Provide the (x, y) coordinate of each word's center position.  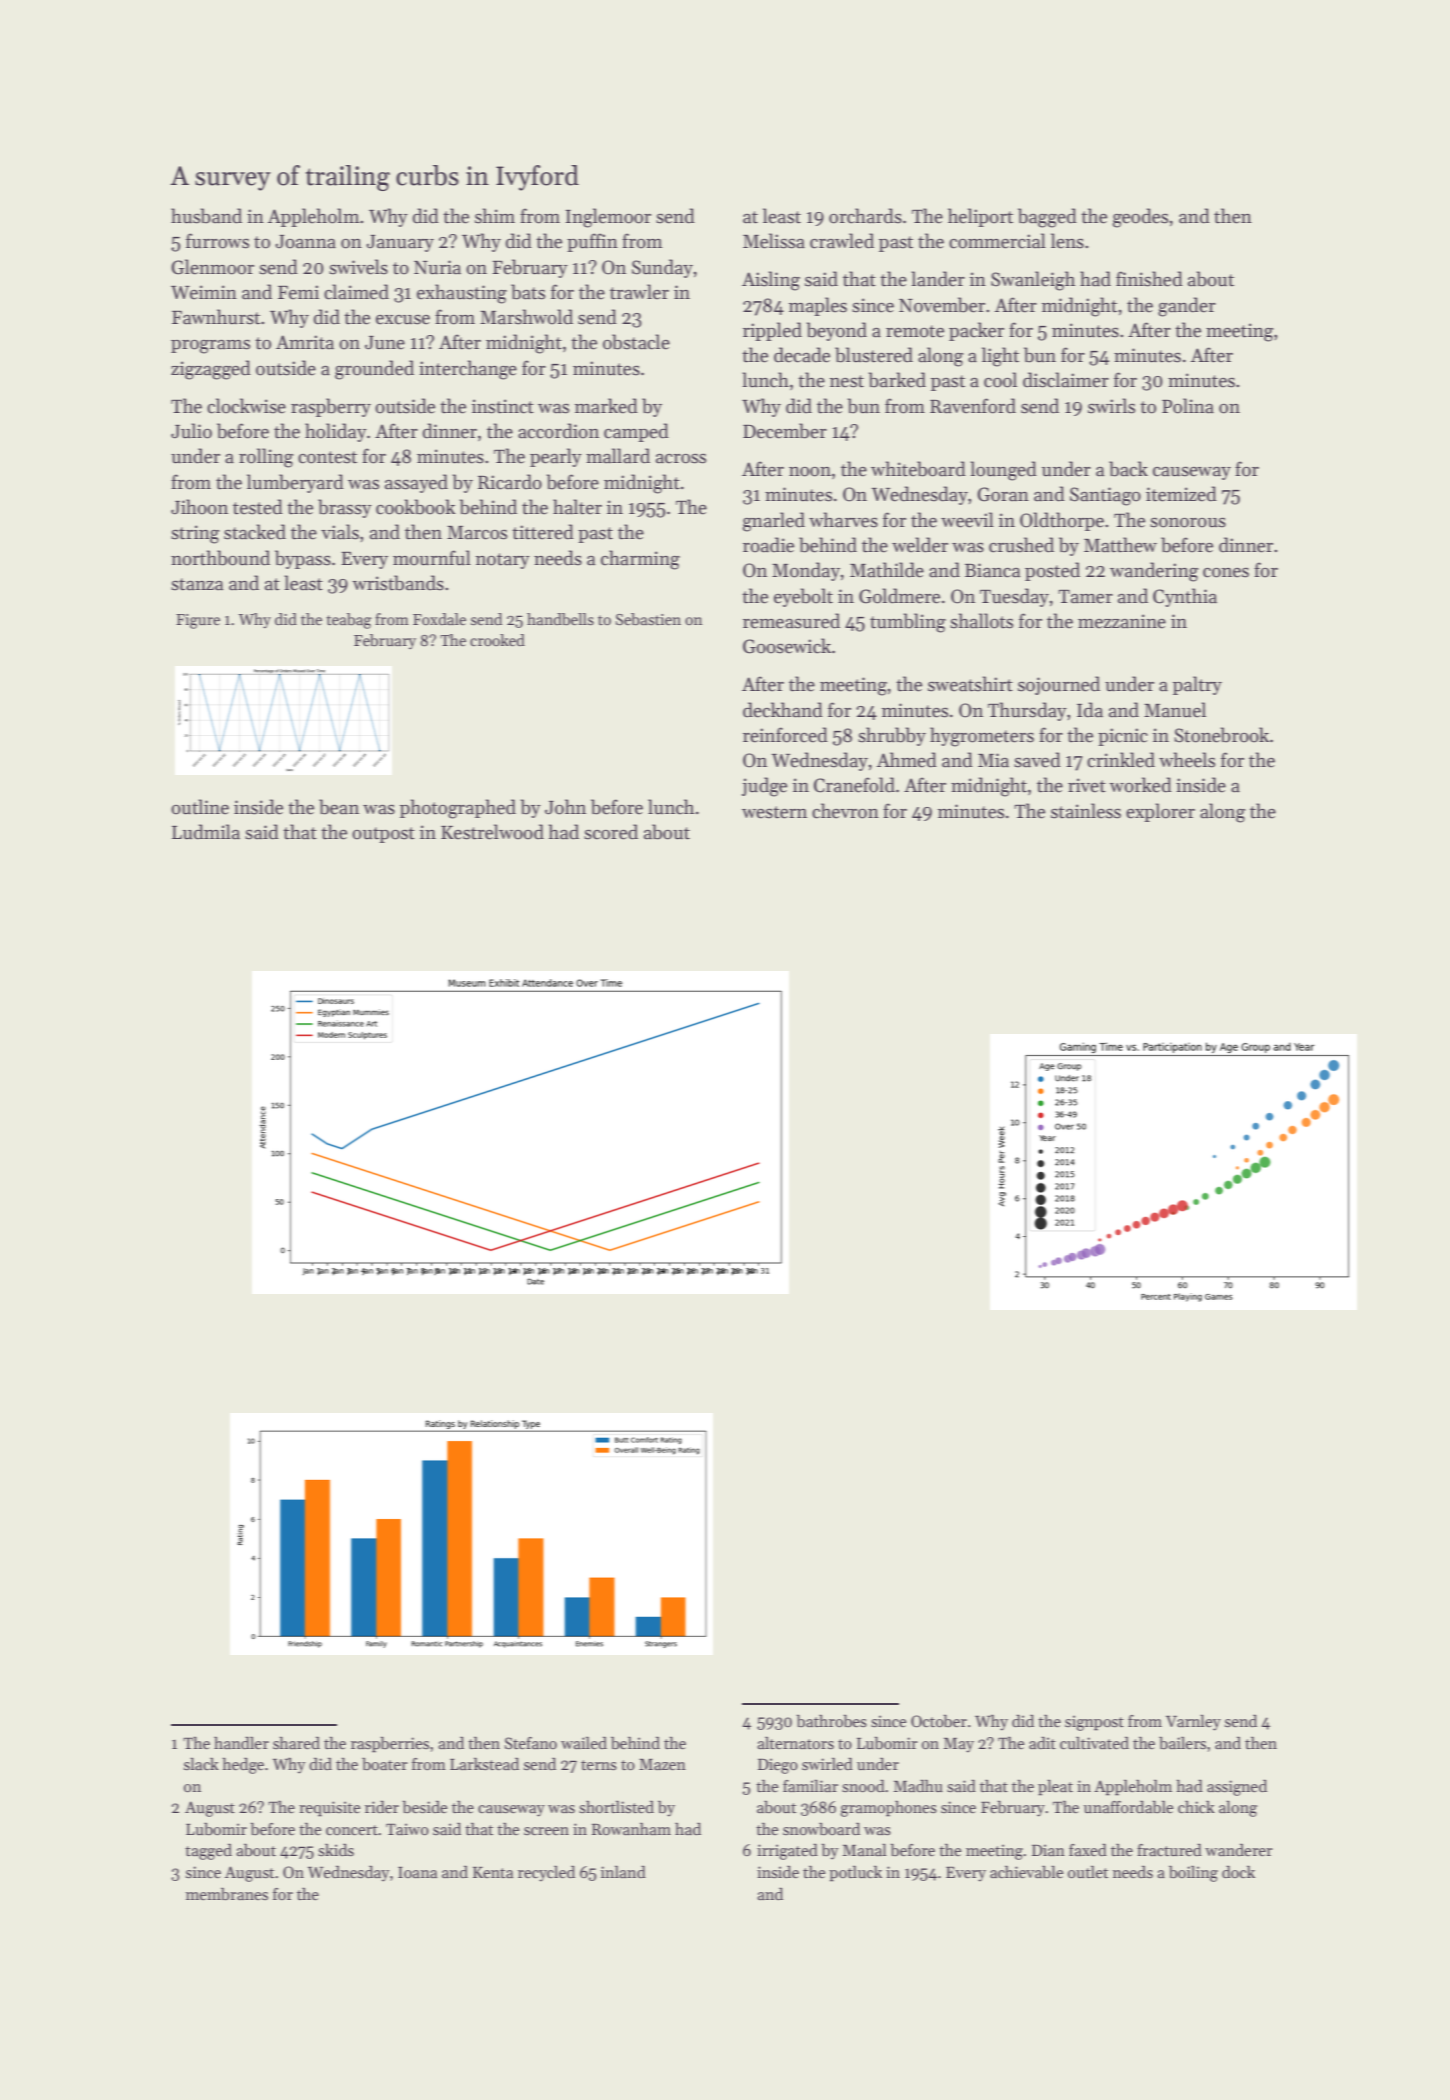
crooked (497, 640)
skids (336, 1850)
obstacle (636, 342)
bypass (303, 559)
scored (611, 832)
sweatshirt (970, 684)
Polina (1188, 406)
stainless (1086, 811)
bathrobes (831, 1721)
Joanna (305, 242)
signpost (1094, 1723)
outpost (383, 835)
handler (241, 1743)
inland (623, 1872)
